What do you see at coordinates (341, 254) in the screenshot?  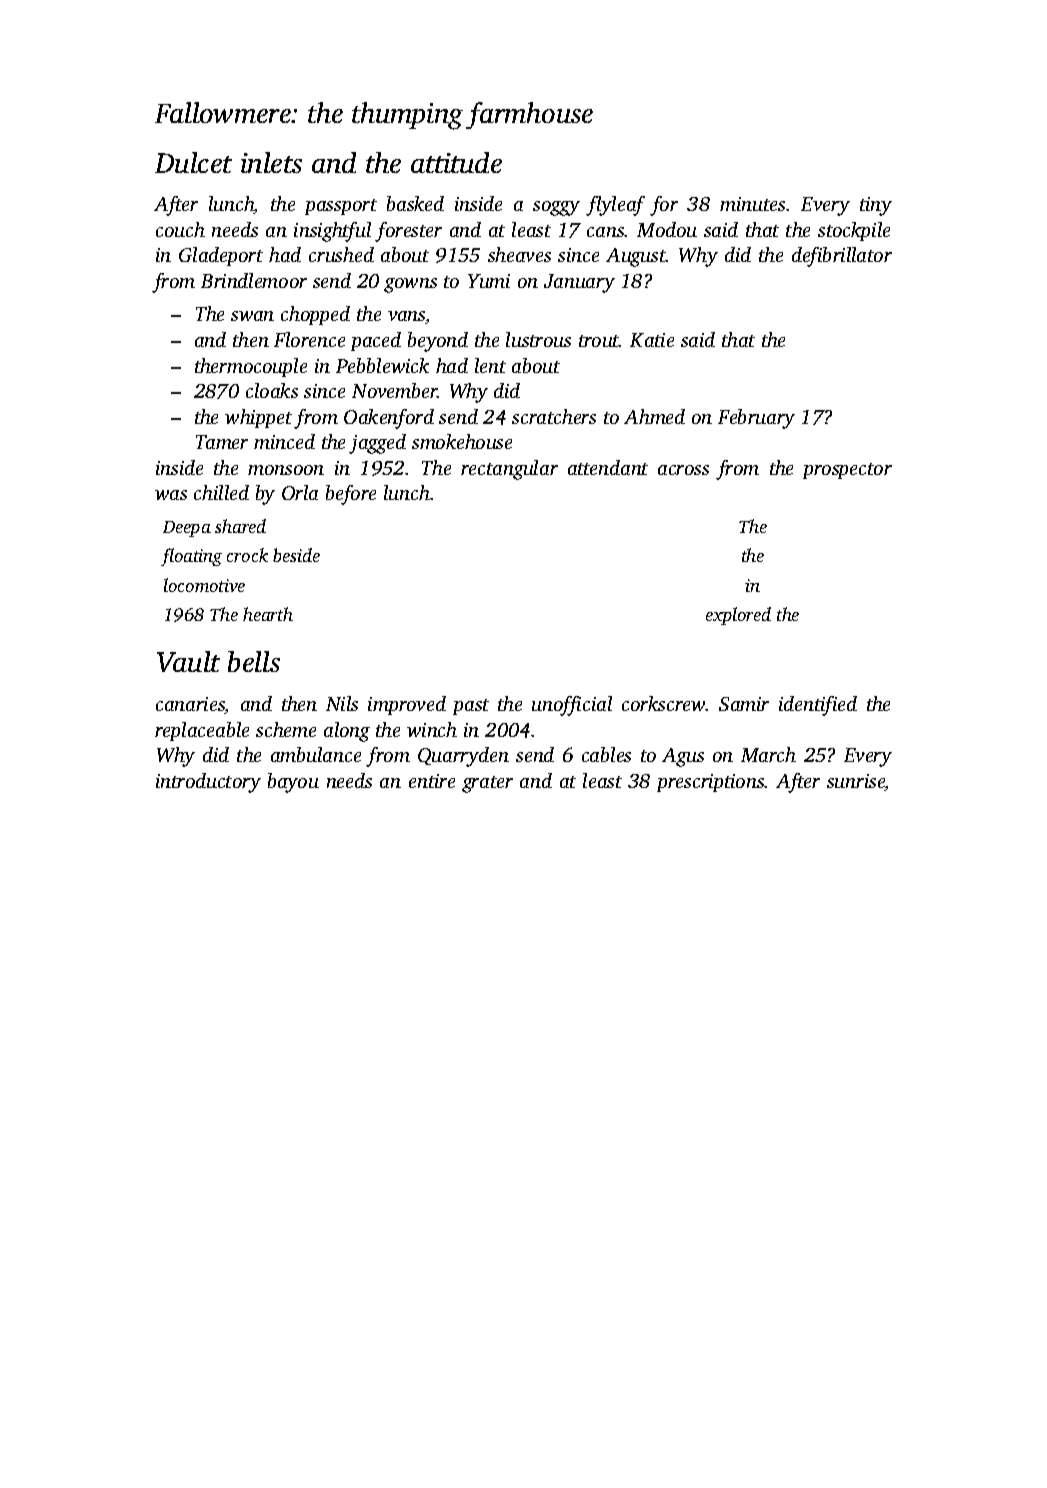 I see `crushed` at bounding box center [341, 254].
